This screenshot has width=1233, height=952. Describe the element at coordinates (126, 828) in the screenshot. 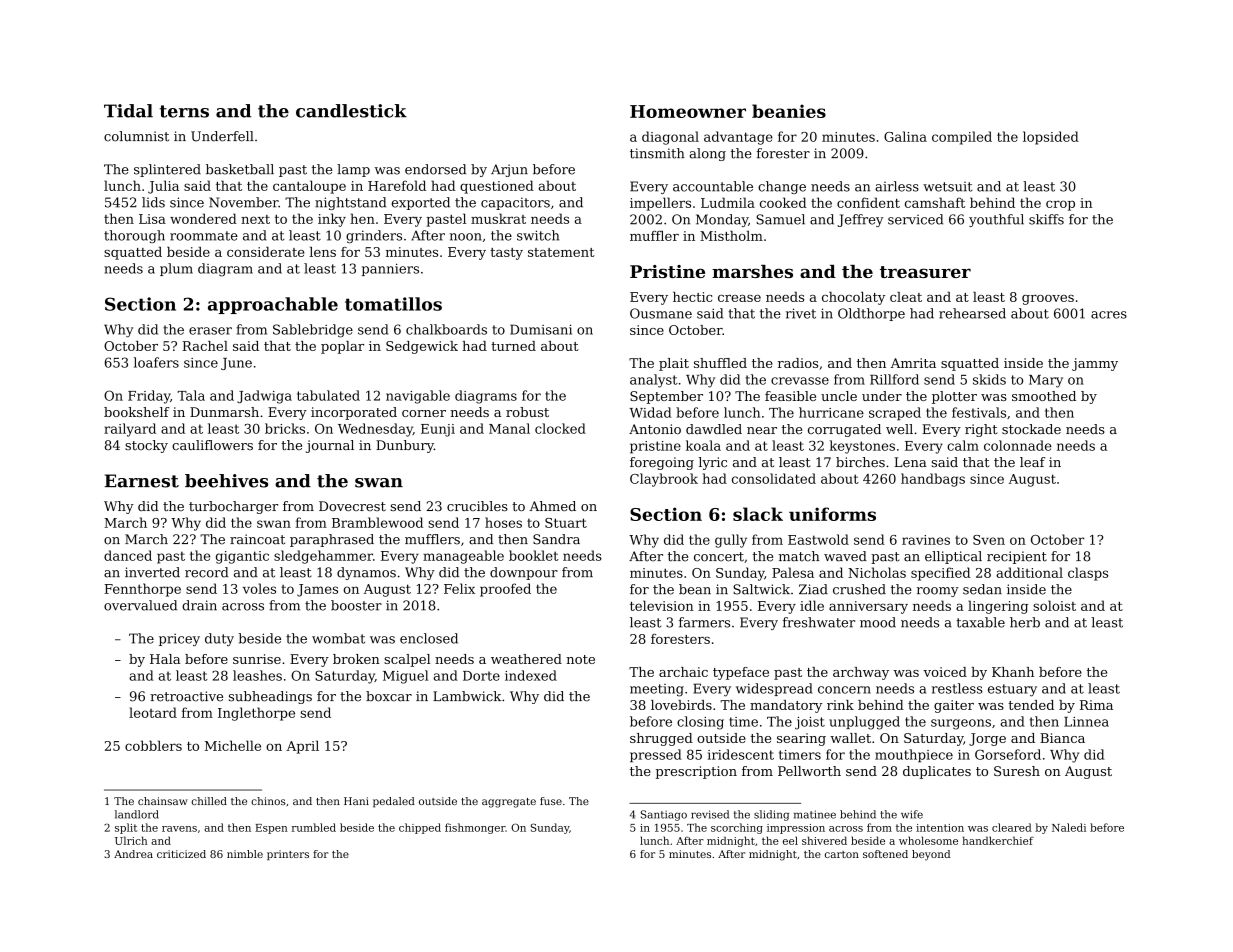

I see `split` at that location.
